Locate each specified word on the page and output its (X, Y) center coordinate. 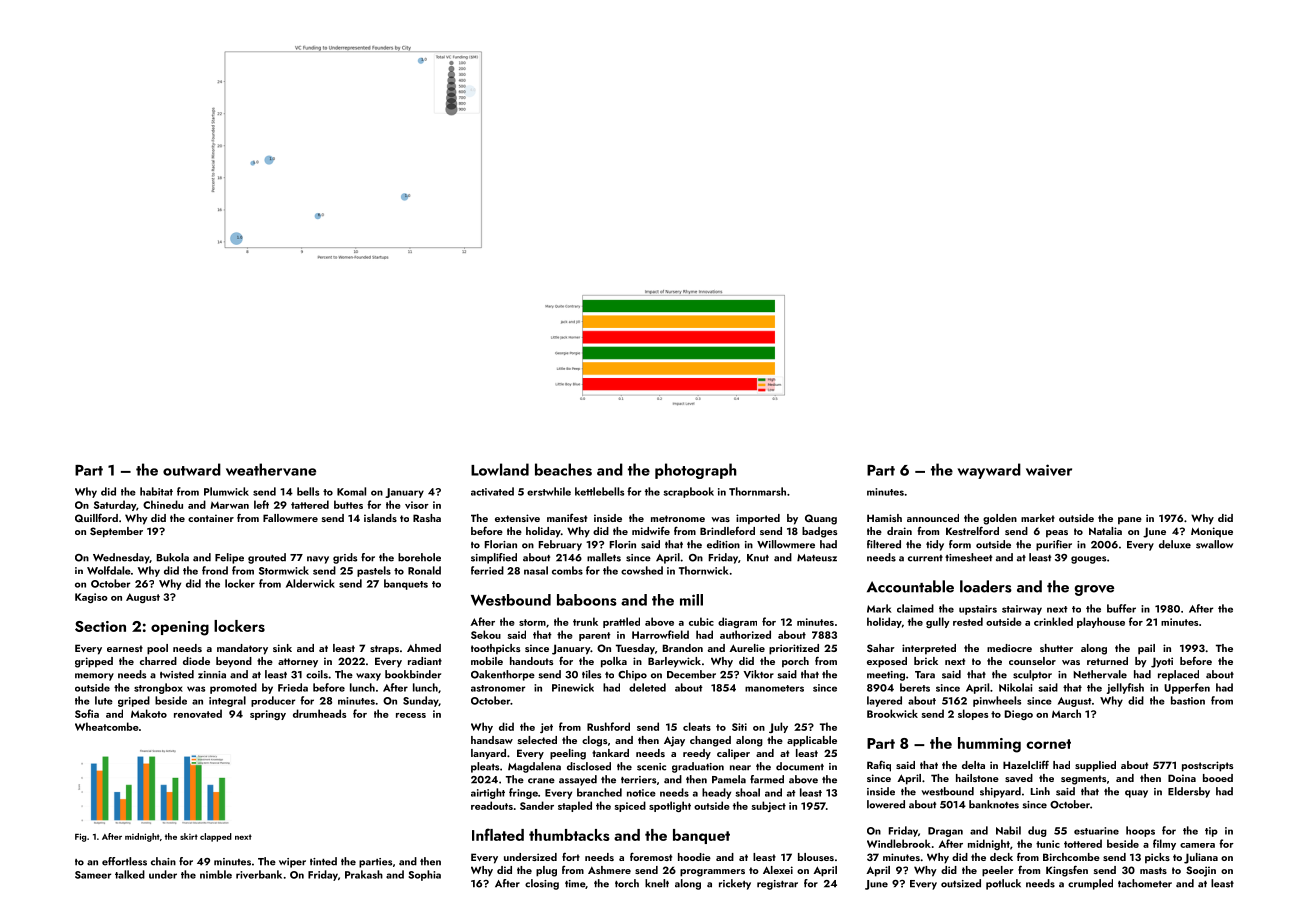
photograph (696, 471)
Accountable (910, 586)
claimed (915, 608)
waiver (1049, 470)
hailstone (977, 778)
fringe (523, 793)
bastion (1188, 700)
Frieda (293, 687)
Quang (821, 519)
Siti (739, 727)
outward (192, 469)
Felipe (229, 558)
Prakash (364, 874)
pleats (485, 767)
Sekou (486, 634)
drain (899, 531)
